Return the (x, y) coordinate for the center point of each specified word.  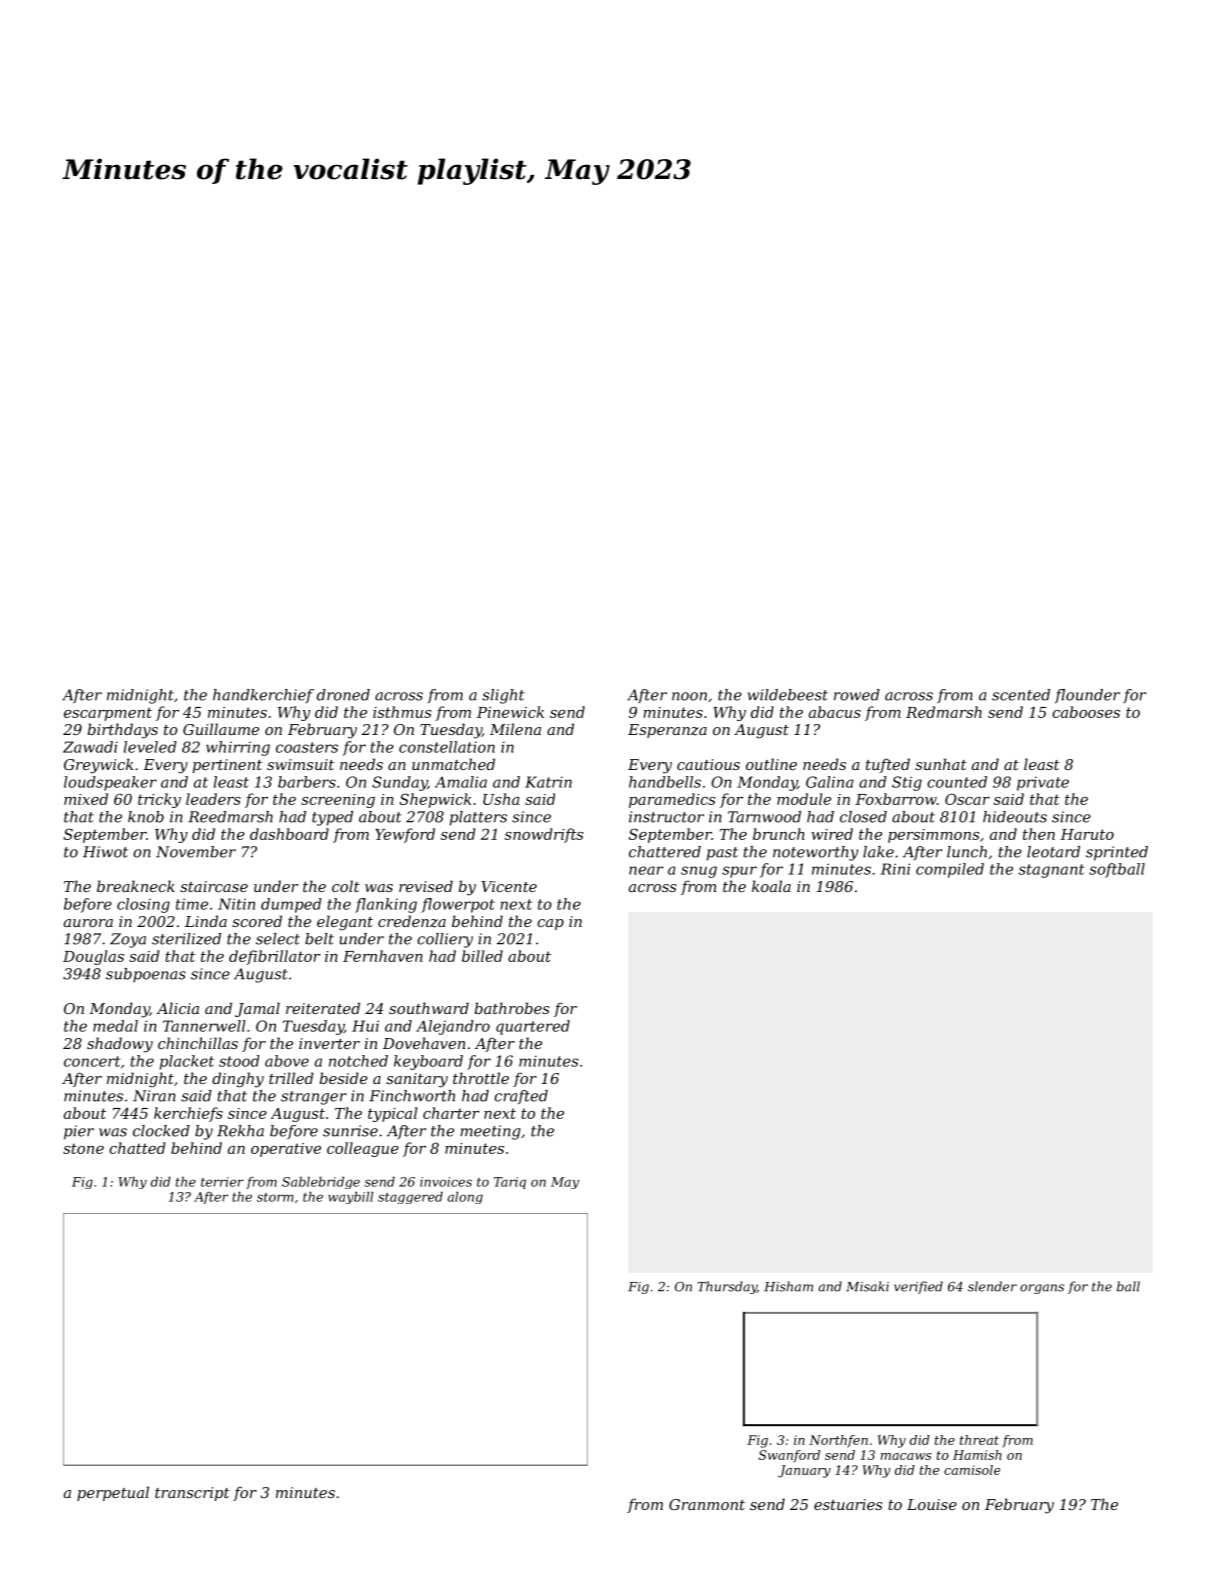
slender (992, 1286)
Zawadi (90, 747)
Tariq (510, 1183)
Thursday (727, 1287)
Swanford (789, 1456)
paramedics (672, 800)
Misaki (867, 1286)
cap (550, 924)
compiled (950, 870)
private (1043, 784)
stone (83, 1148)
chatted (137, 1148)
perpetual (113, 1493)
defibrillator (275, 957)
